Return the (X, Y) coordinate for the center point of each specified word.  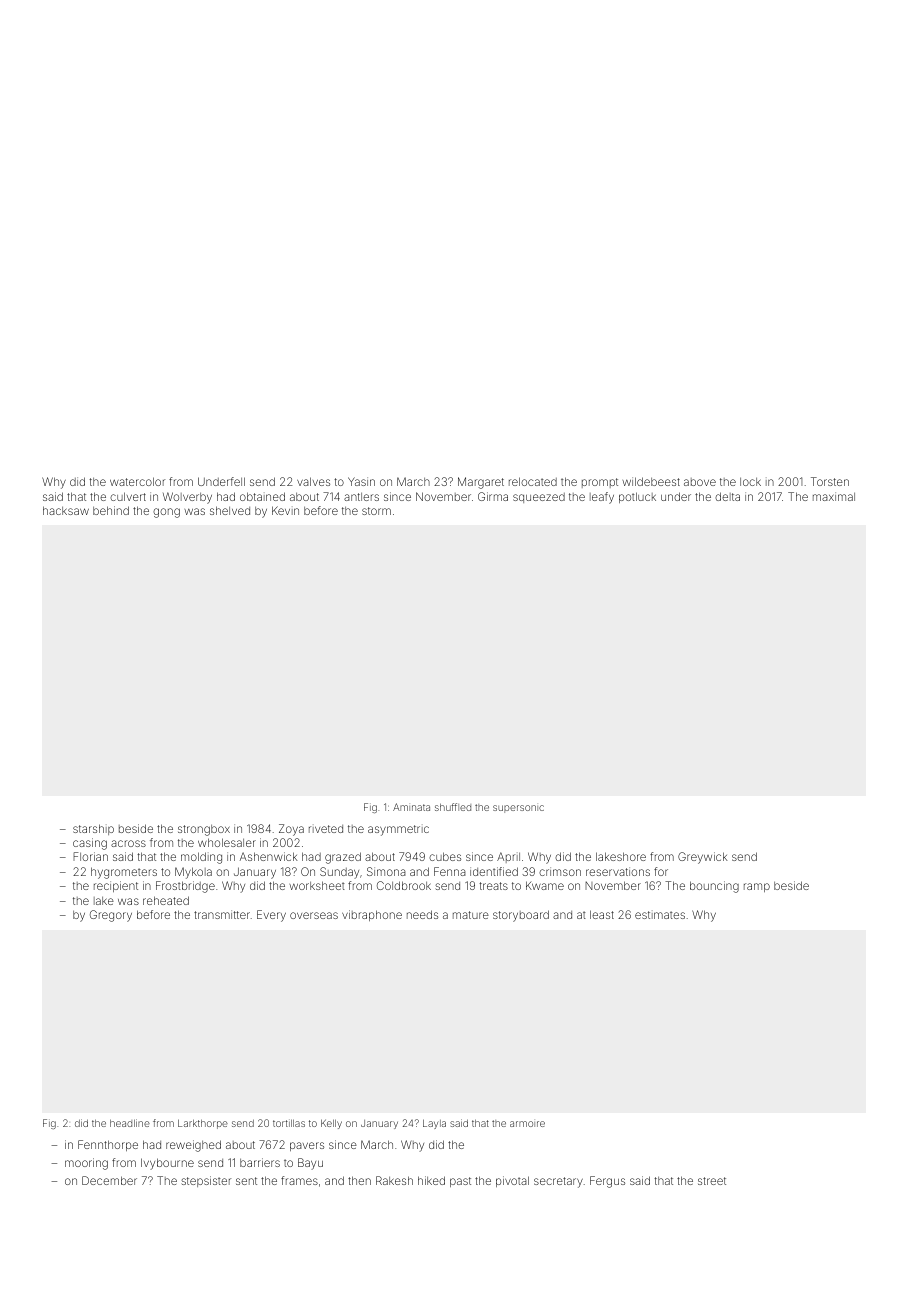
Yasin (361, 481)
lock (750, 482)
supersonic (518, 809)
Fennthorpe (108, 1145)
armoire (527, 1124)
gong (166, 513)
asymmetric (398, 830)
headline (130, 1123)
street (712, 1181)
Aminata (411, 807)
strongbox (204, 830)
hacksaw (66, 510)
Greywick (703, 858)
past (460, 1182)
